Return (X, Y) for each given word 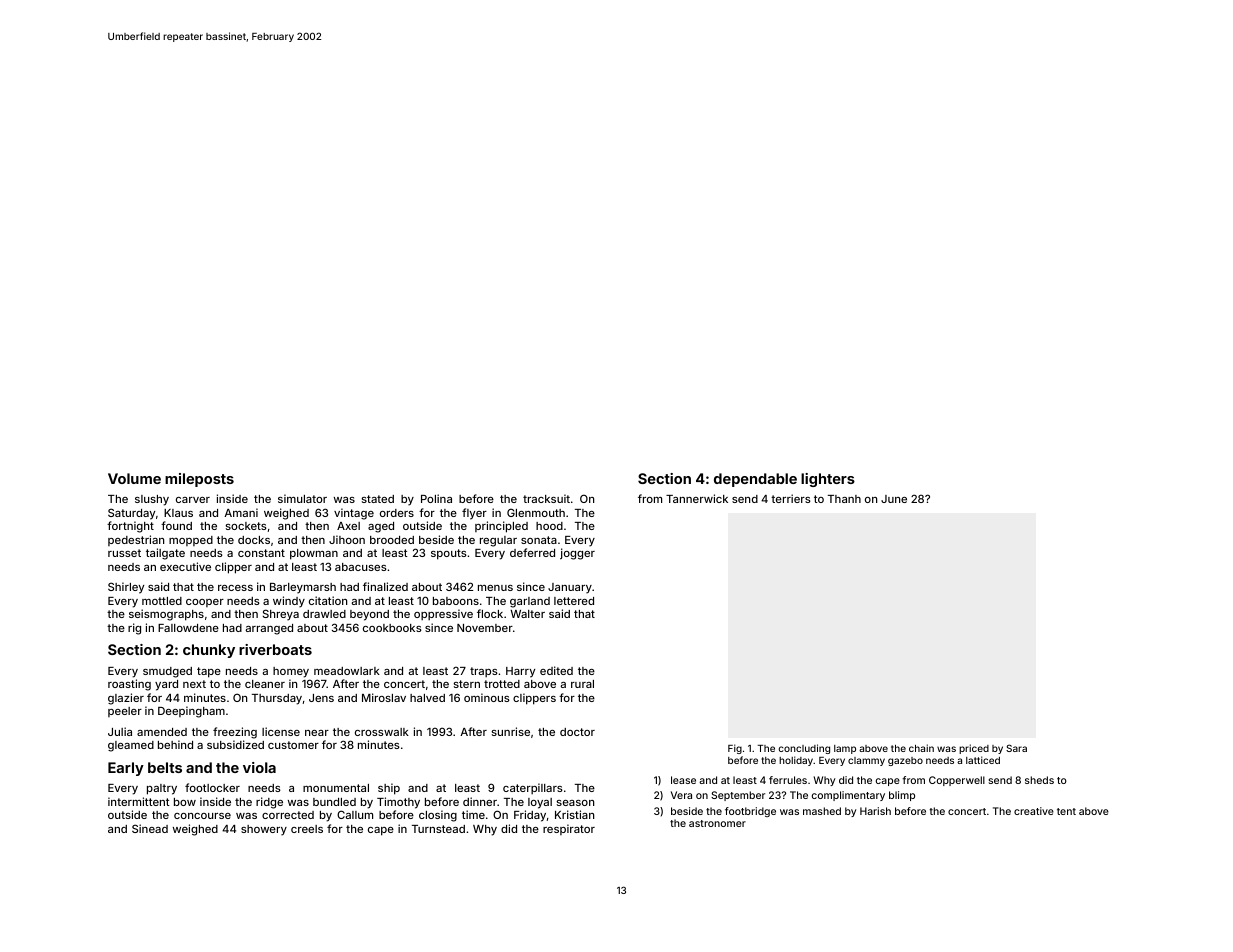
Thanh (844, 499)
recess (235, 588)
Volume (134, 478)
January (570, 588)
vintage (354, 514)
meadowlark (347, 671)
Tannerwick (697, 498)
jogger (577, 554)
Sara (1016, 748)
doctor (577, 732)
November (485, 628)
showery (264, 830)
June (894, 499)
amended (162, 732)
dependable (755, 480)
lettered (574, 601)
